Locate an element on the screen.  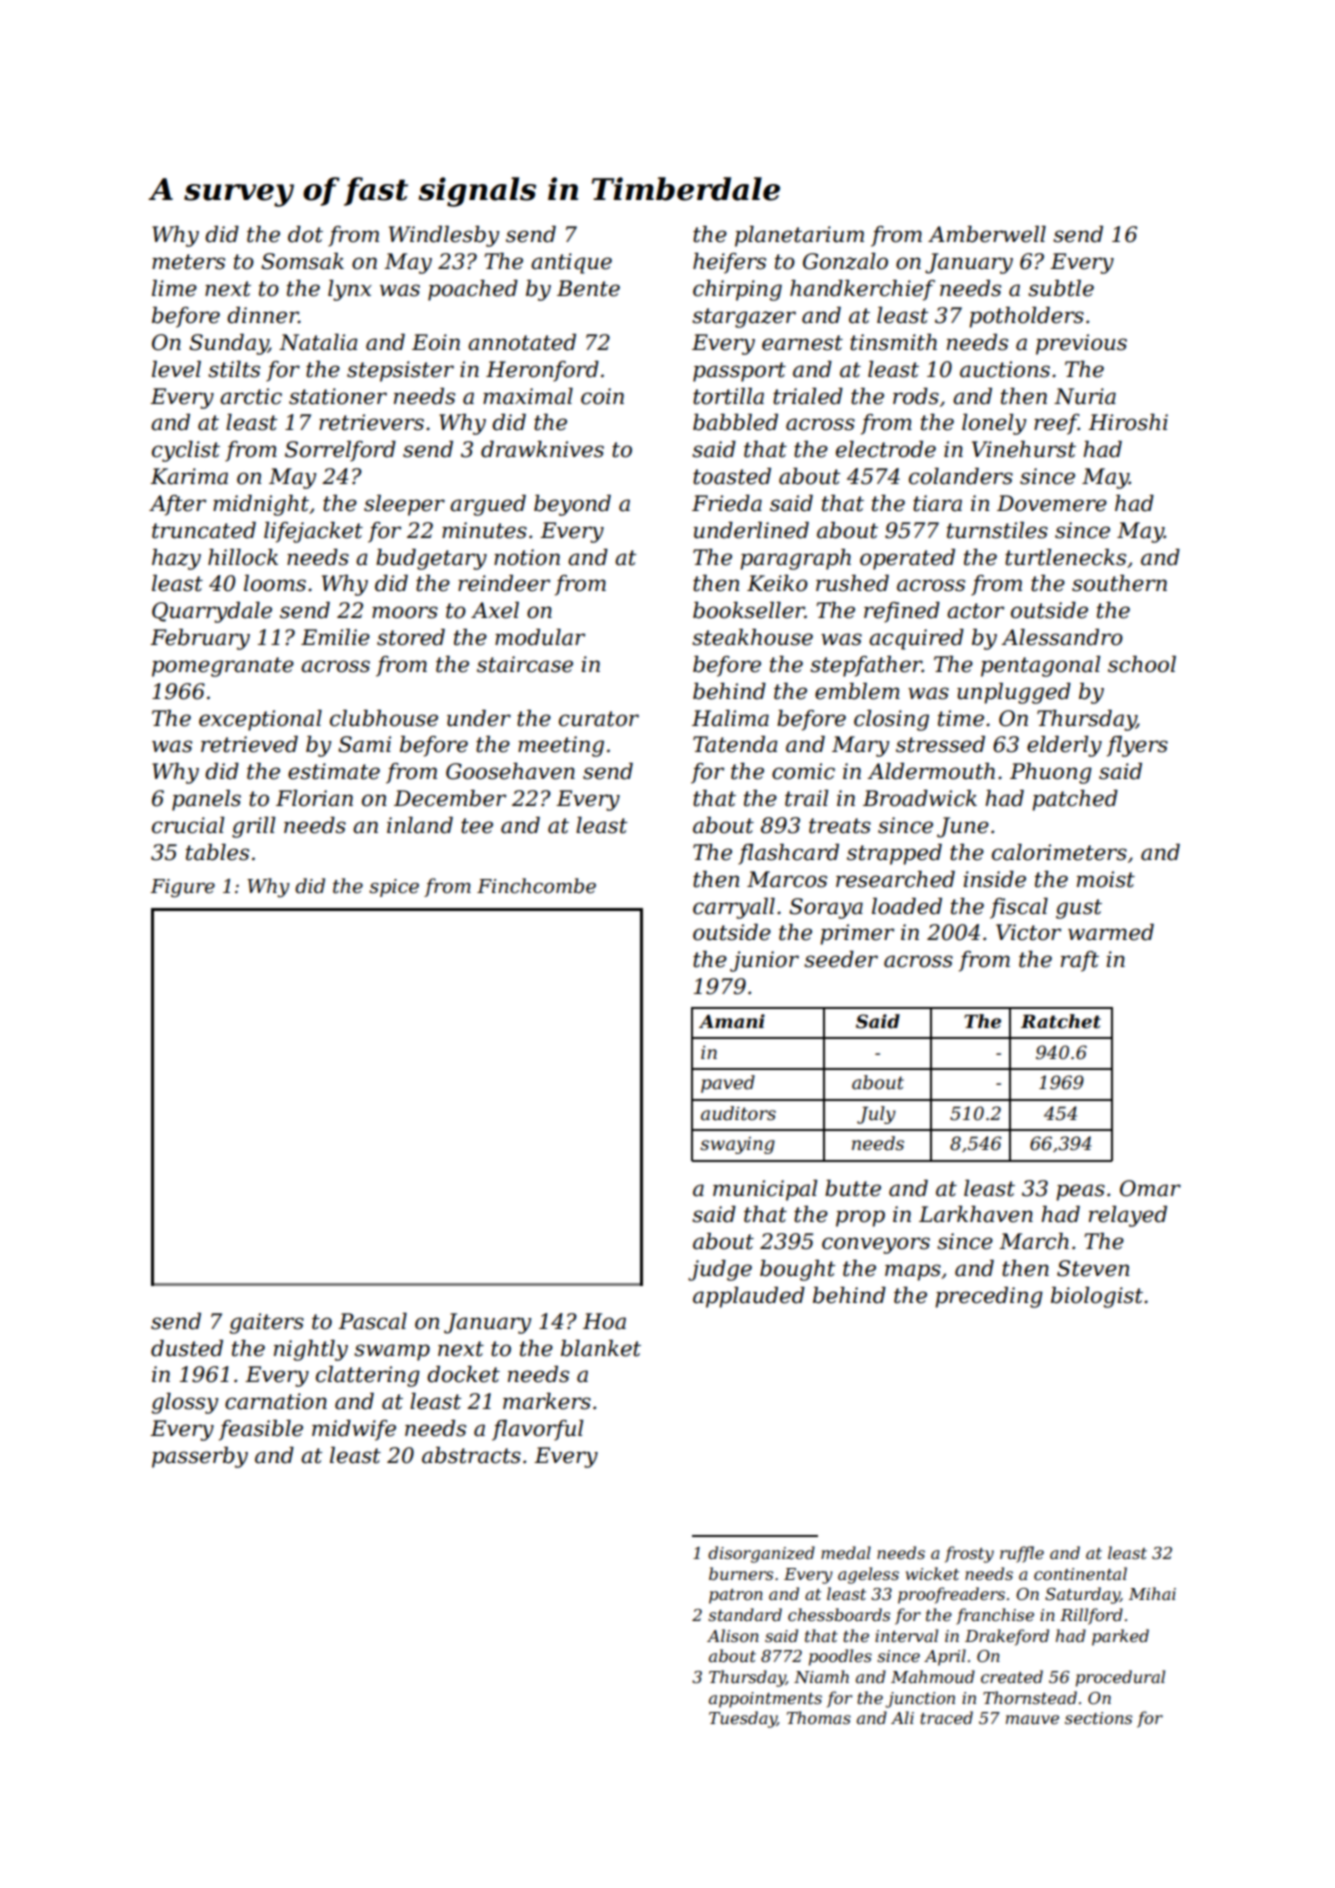
midwife is located at coordinates (354, 1430).
